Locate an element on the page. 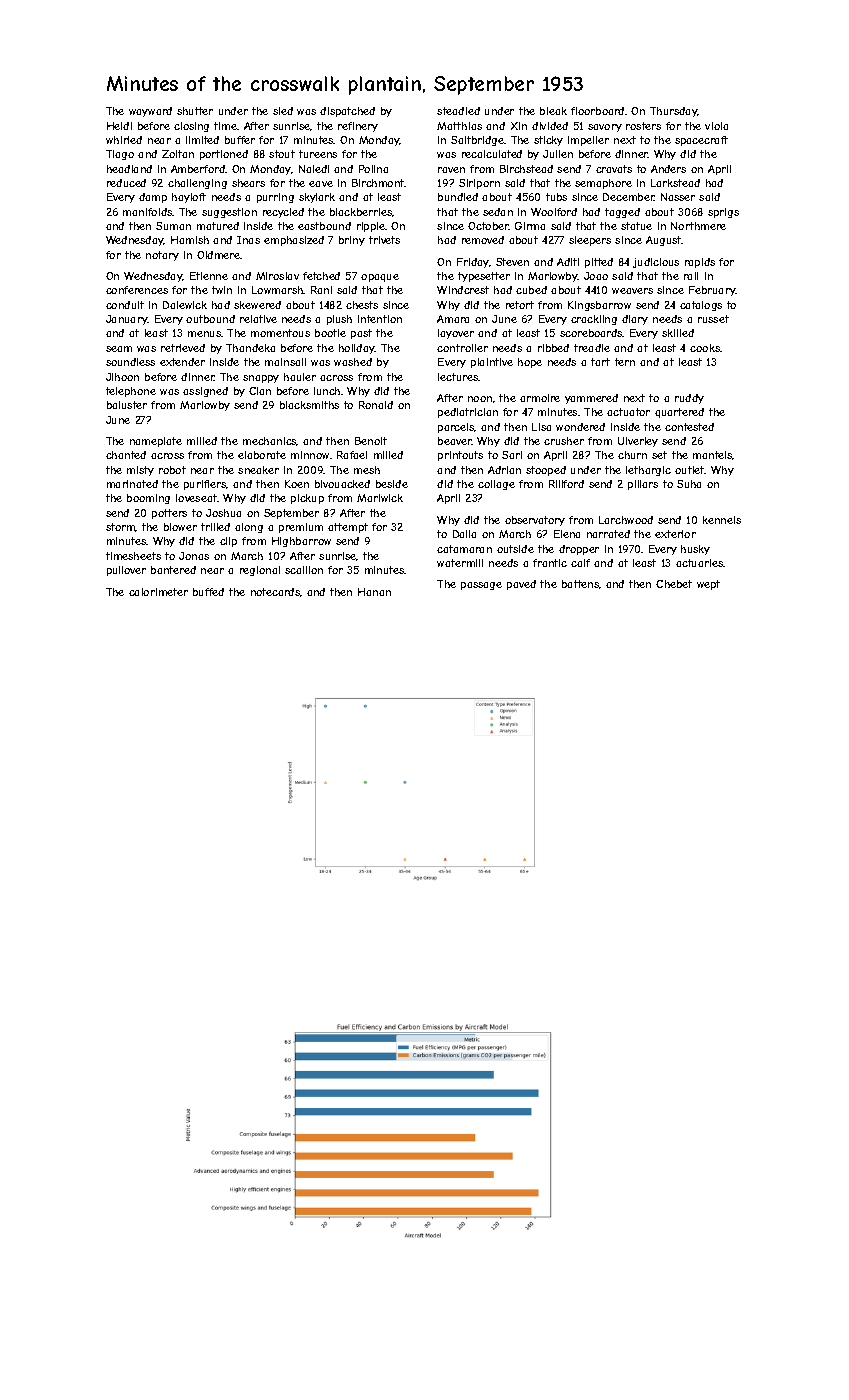 The height and width of the page is (1400, 849). mantels is located at coordinates (713, 455).
